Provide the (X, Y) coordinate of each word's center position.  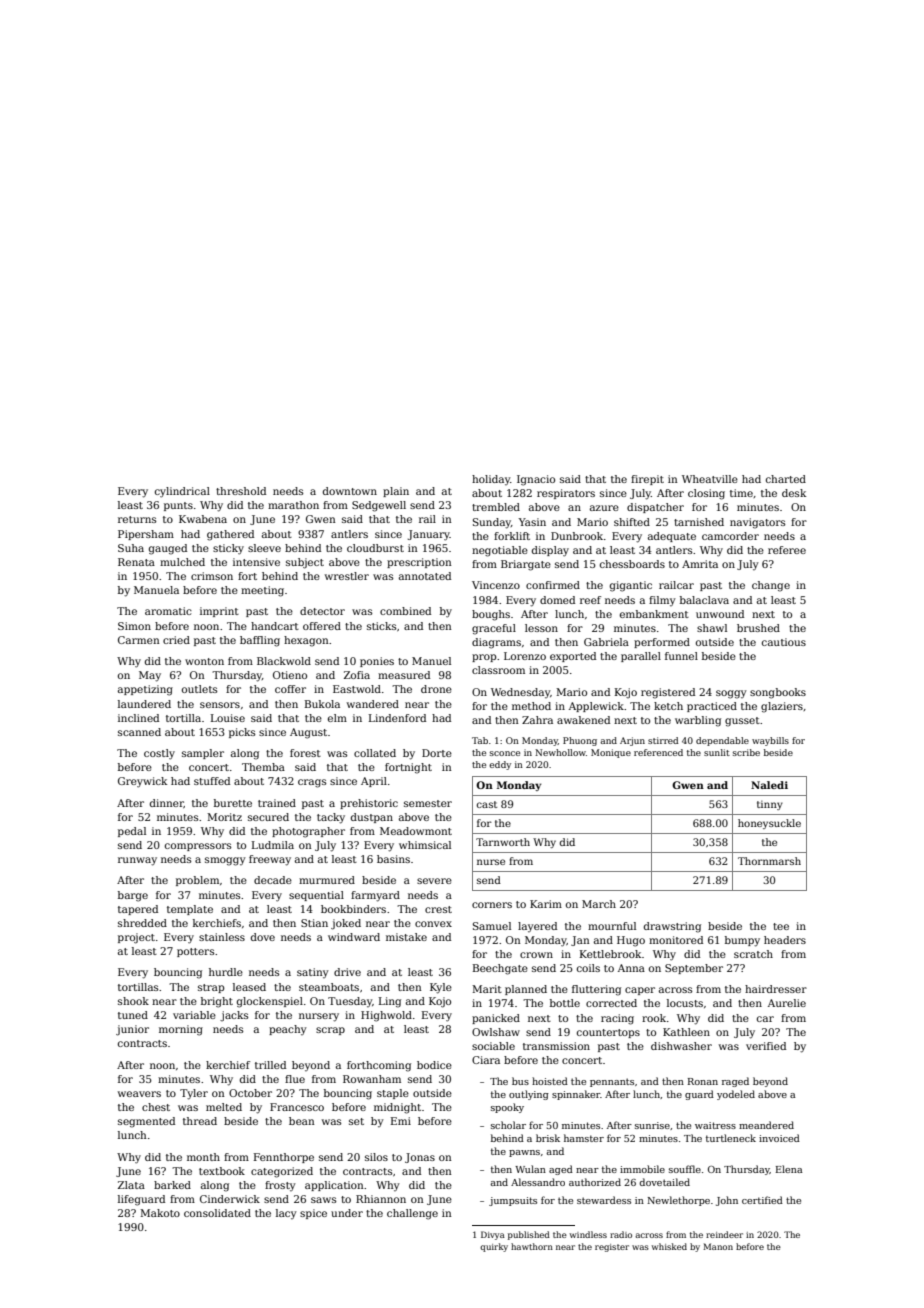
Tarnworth (503, 842)
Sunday (492, 523)
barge (133, 896)
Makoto (160, 1213)
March (599, 904)
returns (137, 519)
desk (794, 493)
